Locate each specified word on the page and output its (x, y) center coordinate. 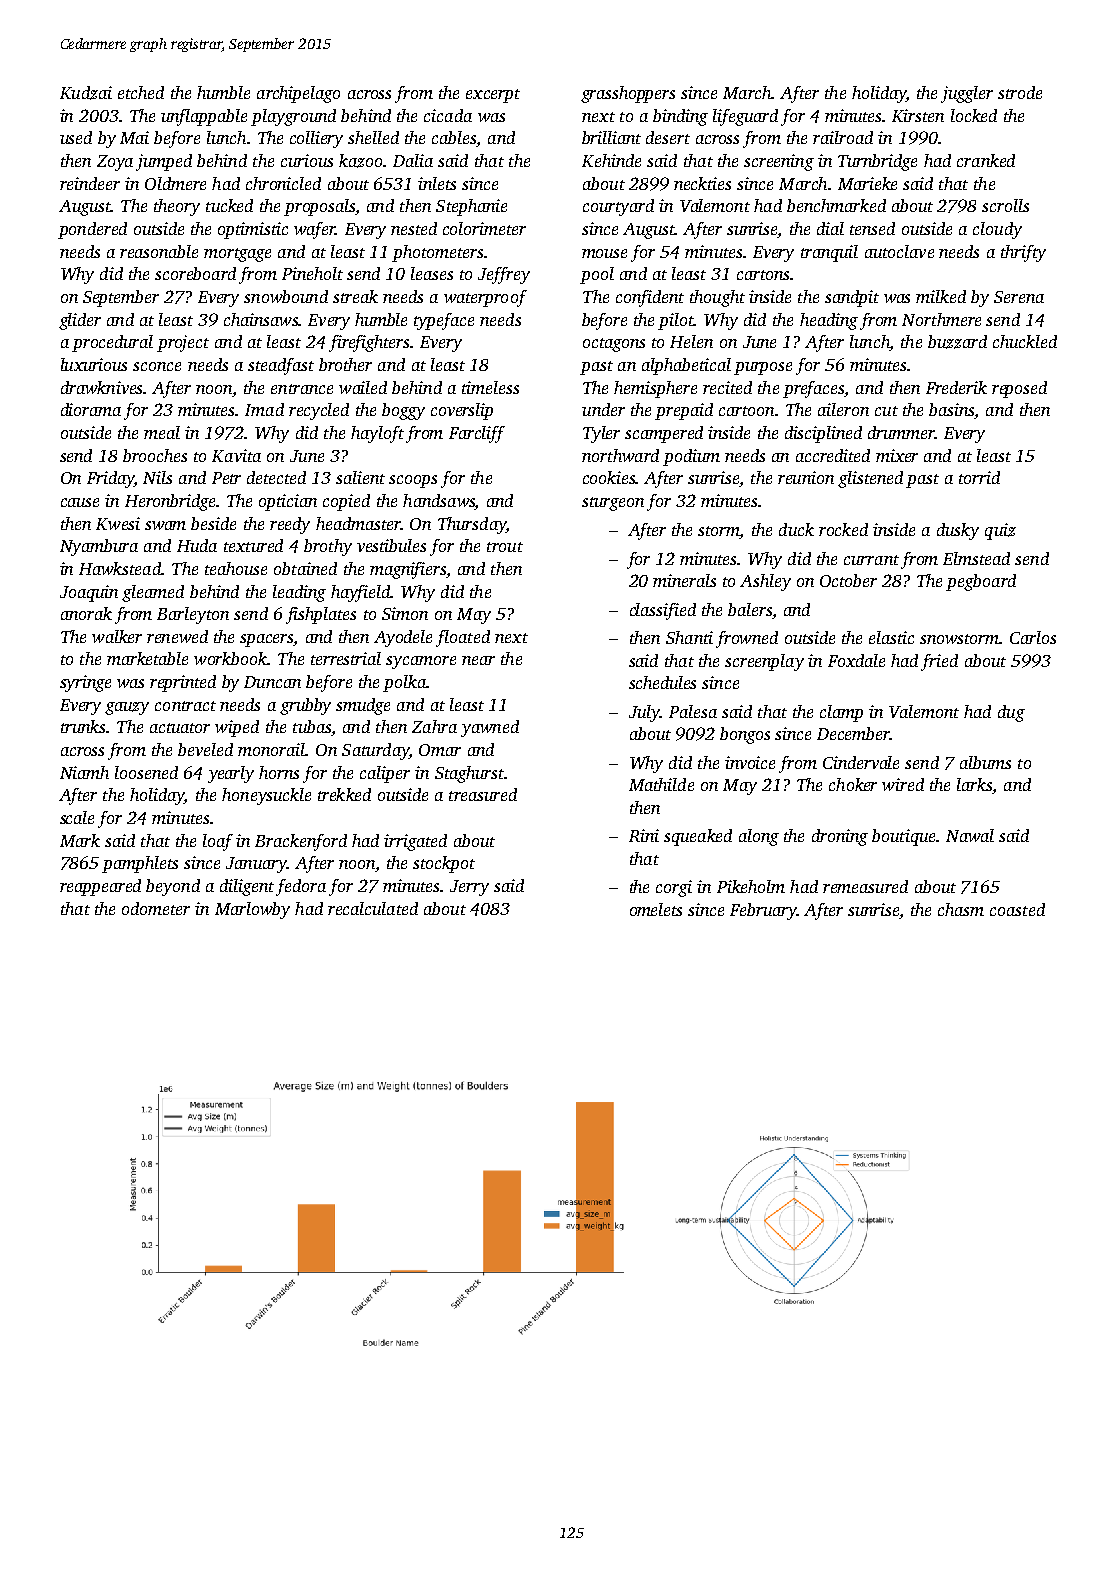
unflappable (204, 117)
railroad (843, 137)
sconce (157, 366)
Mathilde (661, 784)
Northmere (941, 319)
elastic (891, 637)
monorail (271, 749)
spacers (267, 640)
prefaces (813, 389)
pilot (676, 321)
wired (903, 784)
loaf (218, 842)
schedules (662, 682)
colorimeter (484, 228)
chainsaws (261, 319)
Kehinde (611, 160)
